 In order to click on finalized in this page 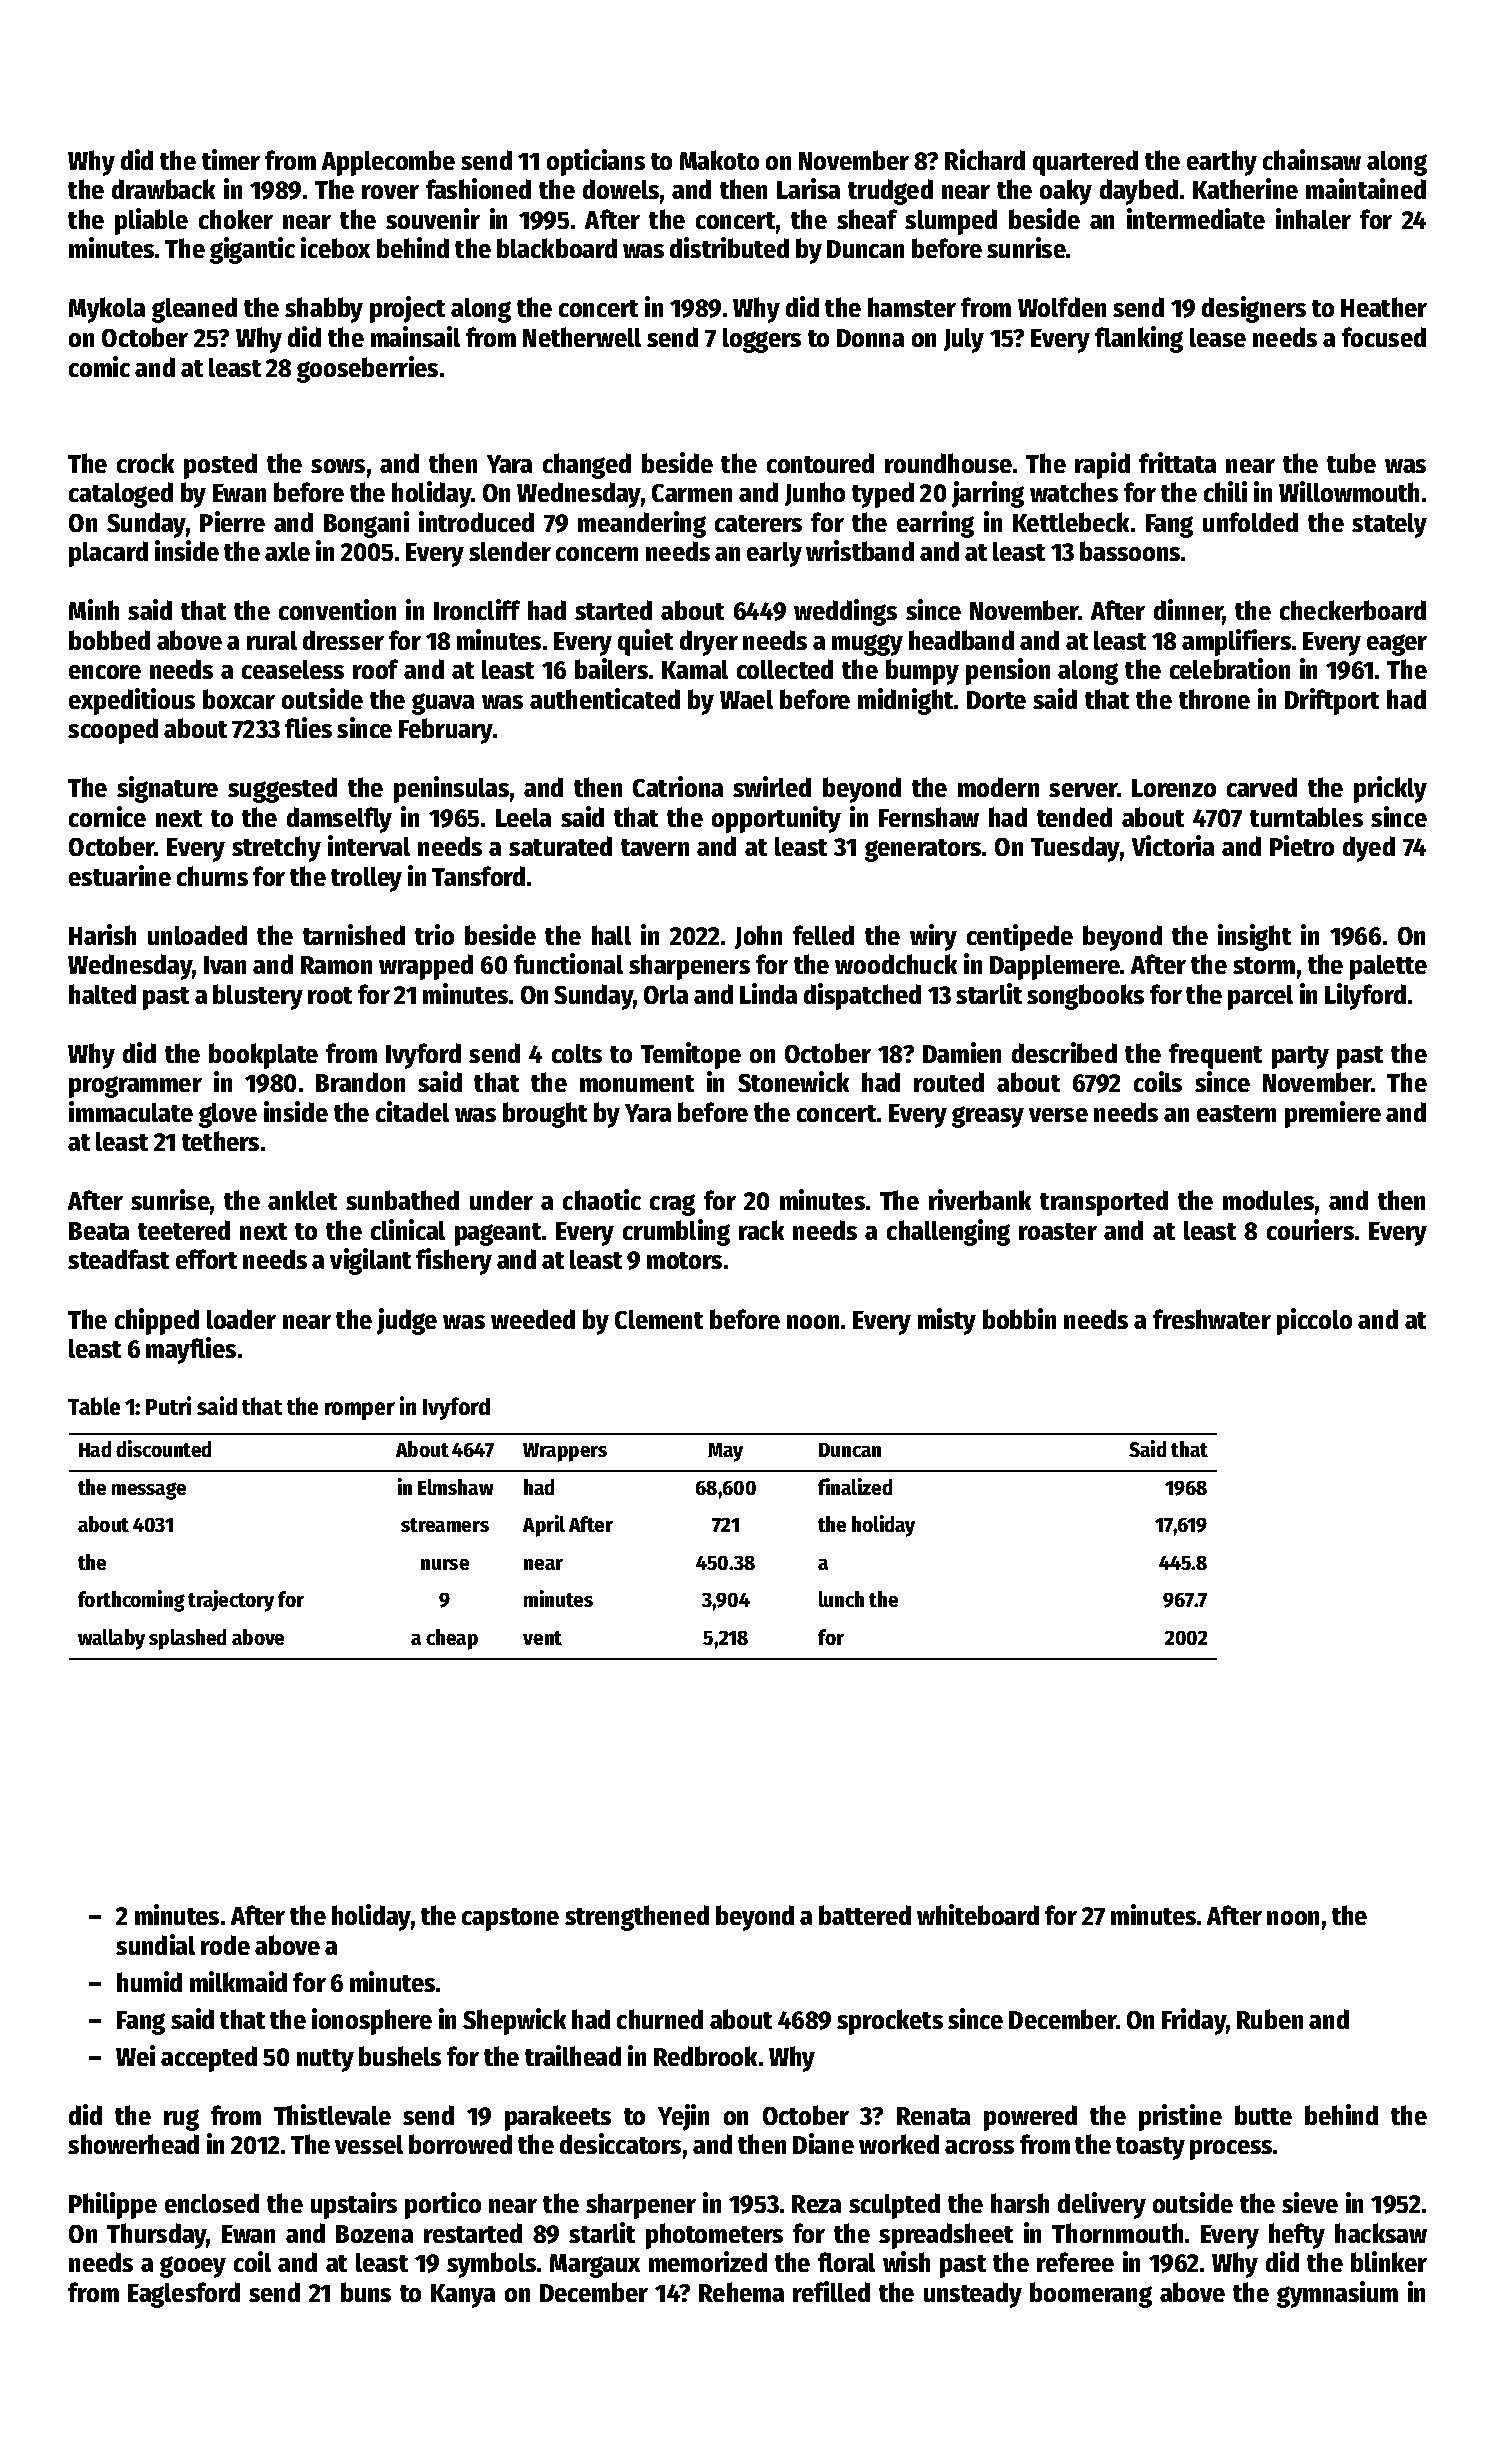, I will do `click(855, 1486)`.
